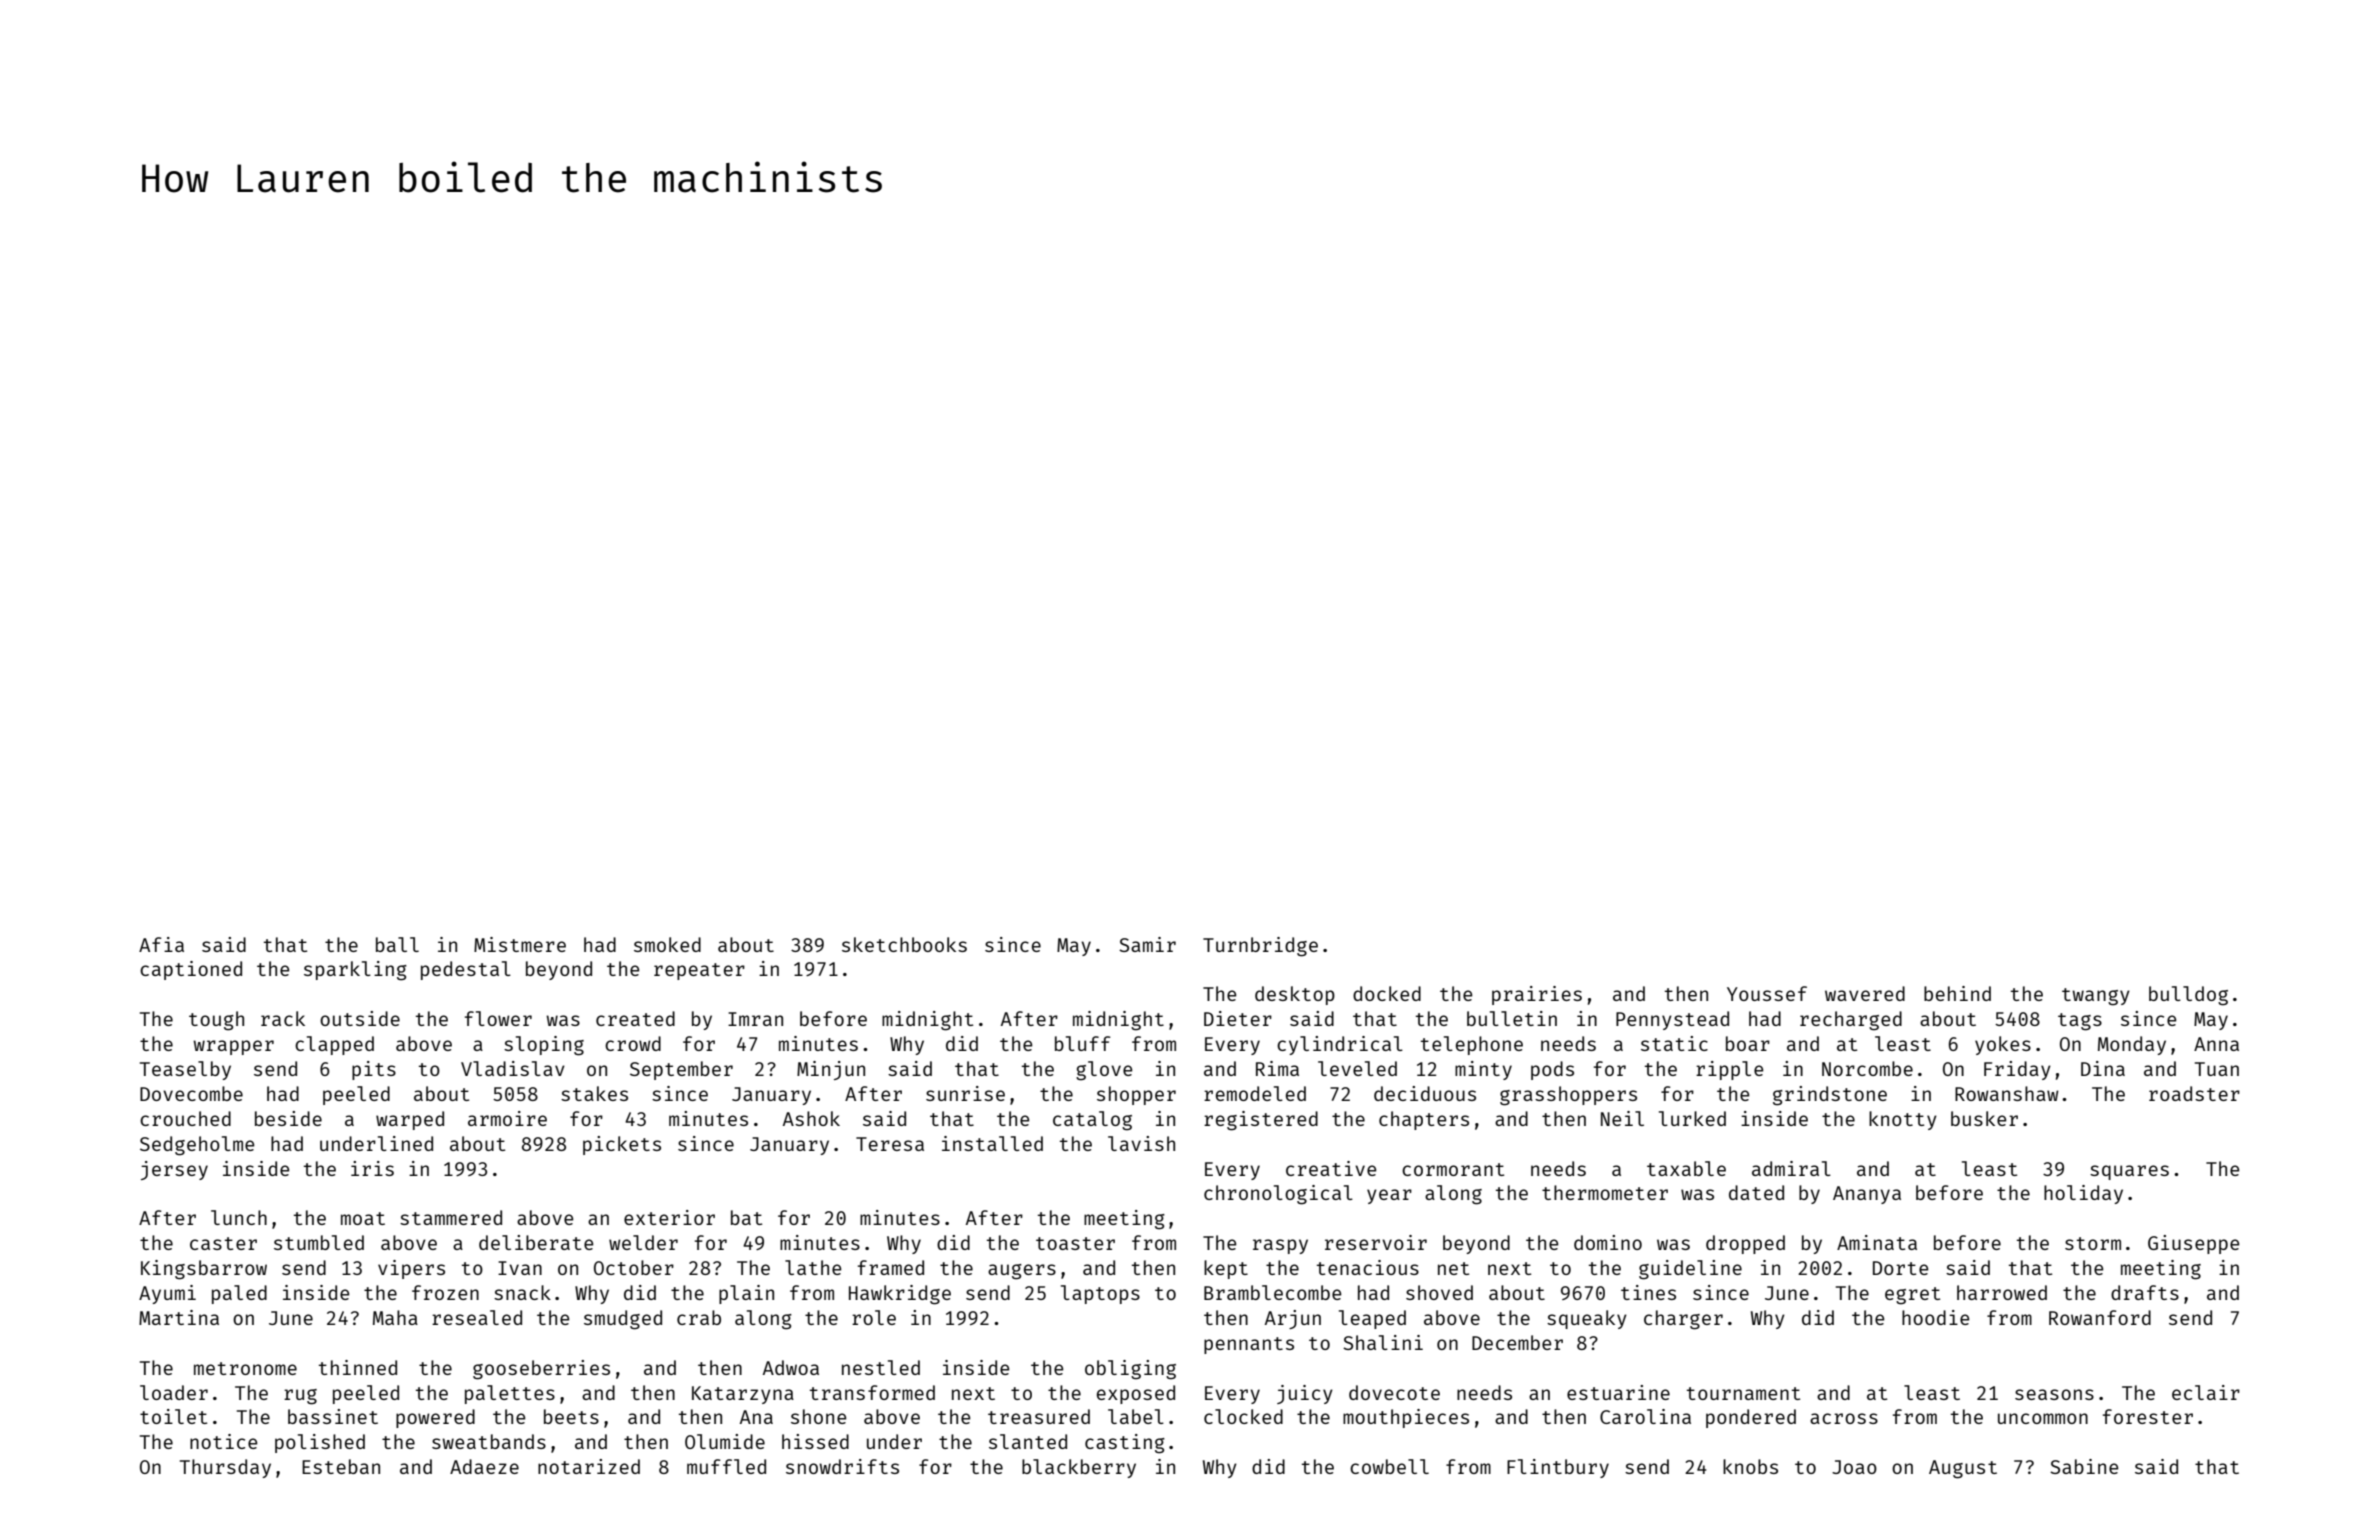  I want to click on crouched, so click(185, 1118).
